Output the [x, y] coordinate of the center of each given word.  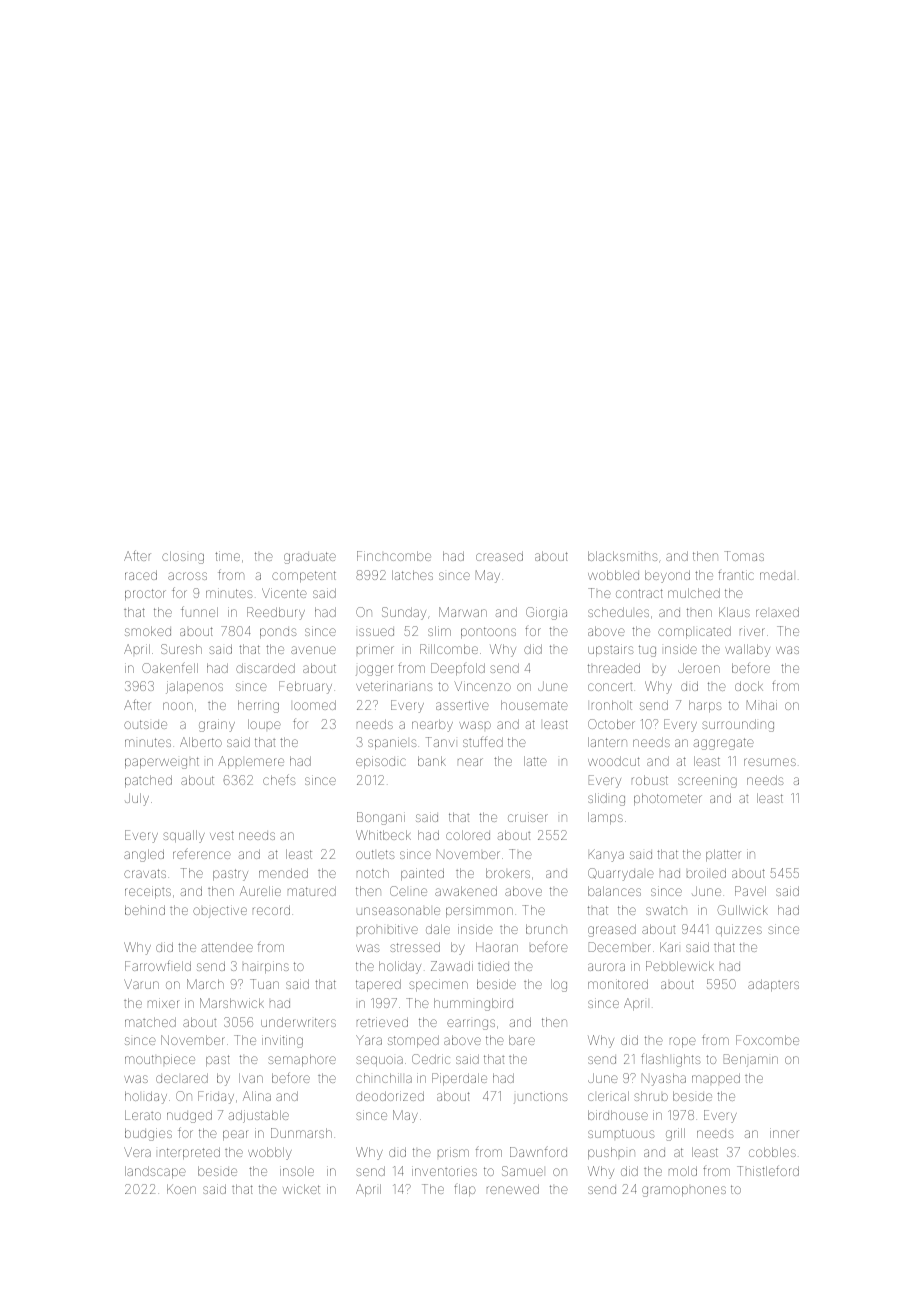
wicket [301, 1189]
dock [749, 686]
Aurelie [260, 891]
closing [183, 557]
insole [297, 1171]
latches [412, 575]
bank [432, 761]
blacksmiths [623, 556]
